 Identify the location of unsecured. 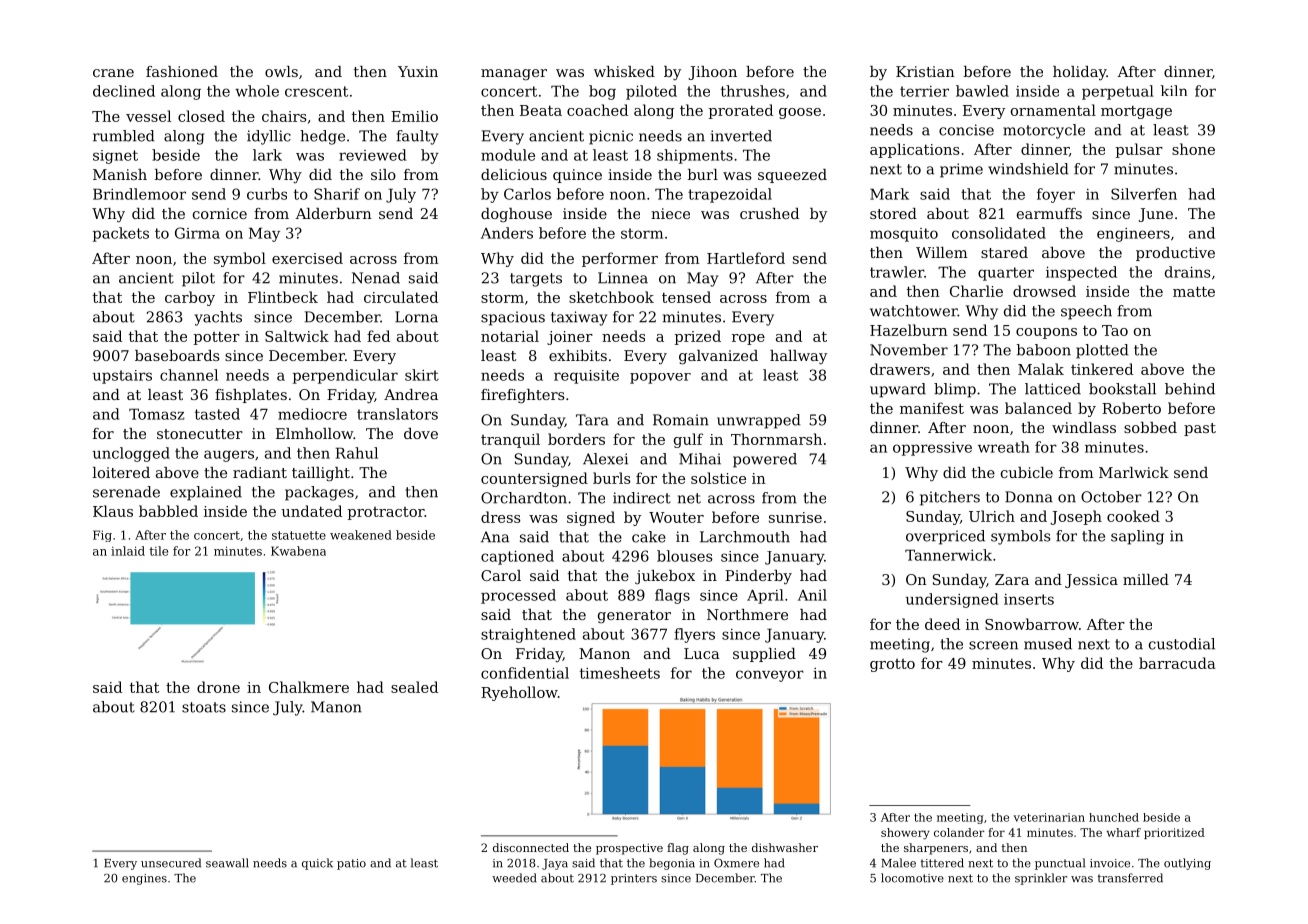
(171, 863).
